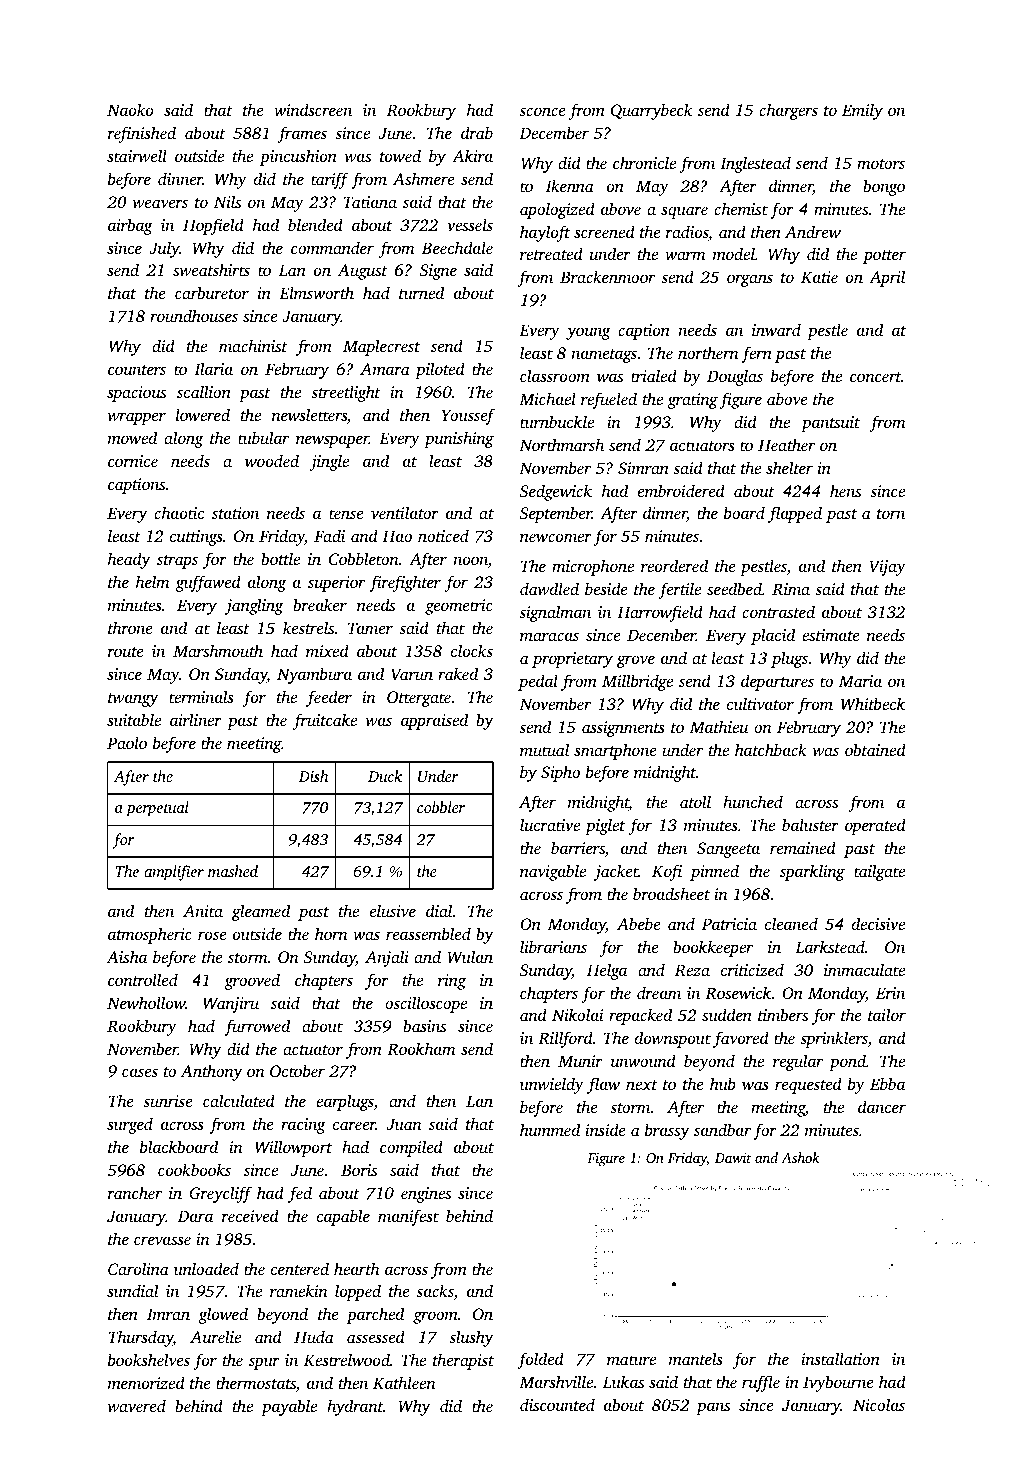  What do you see at coordinates (470, 224) in the screenshot?
I see `vessels` at bounding box center [470, 224].
